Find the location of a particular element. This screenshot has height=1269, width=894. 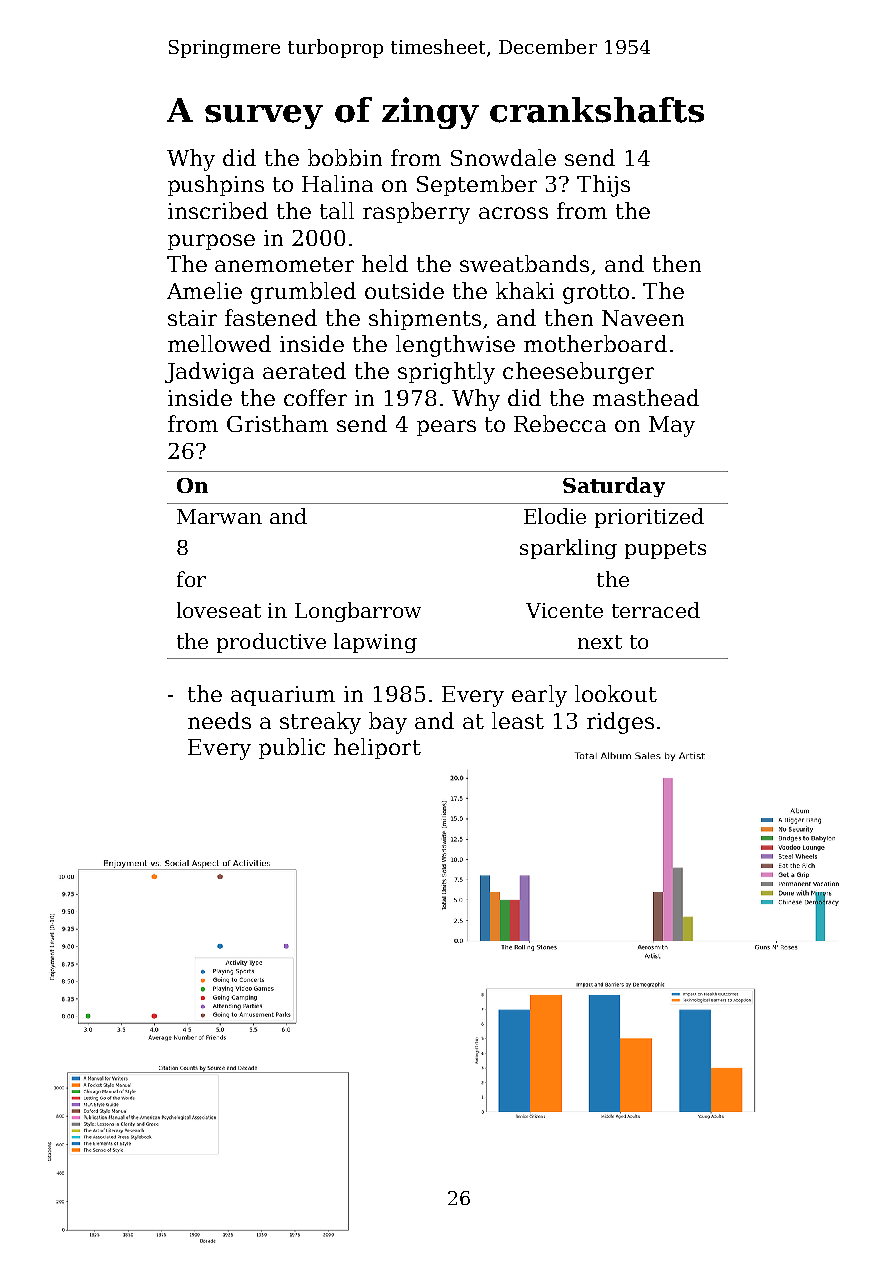

Marwan is located at coordinates (219, 516).
